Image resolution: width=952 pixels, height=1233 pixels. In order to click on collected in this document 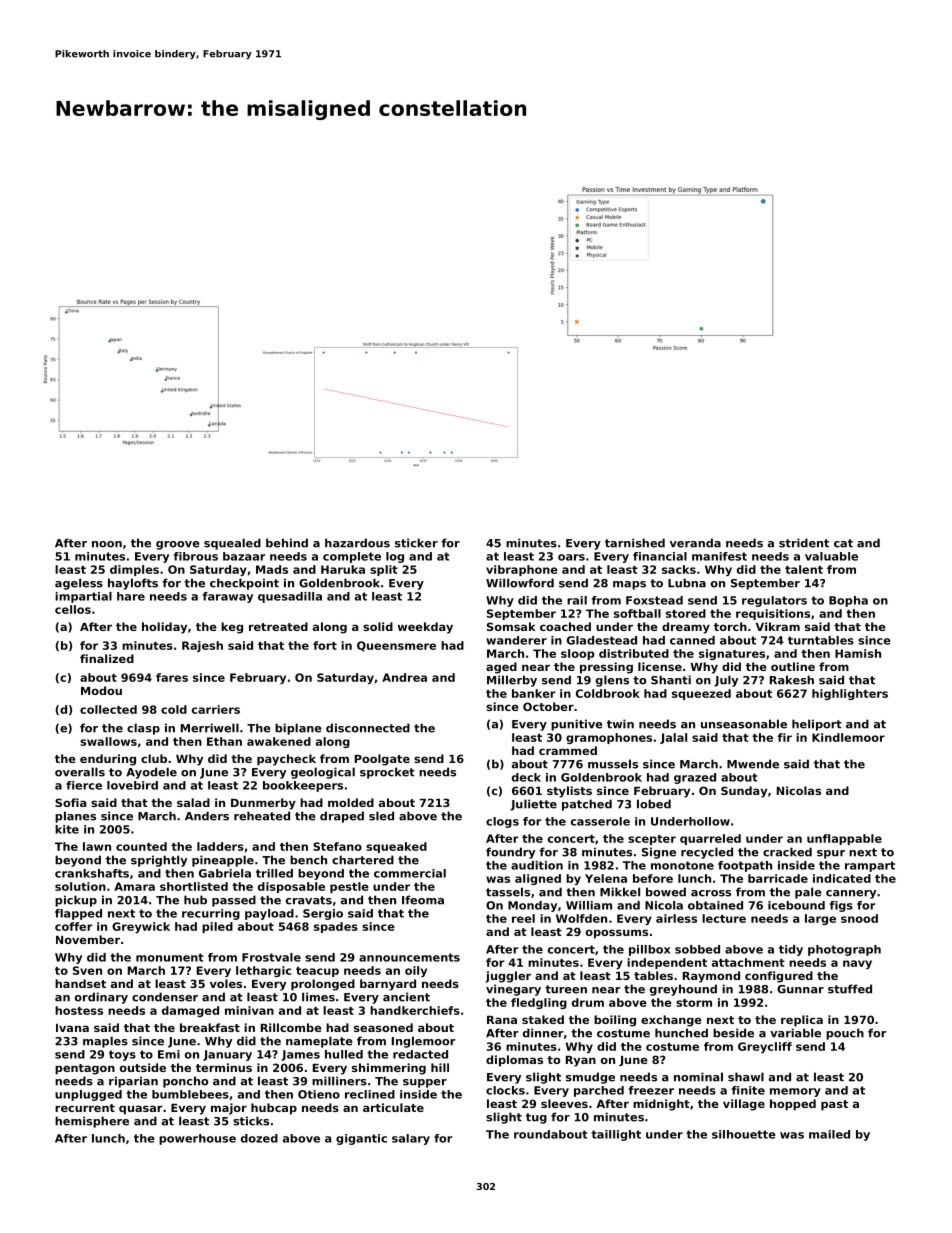, I will do `click(108, 709)`.
